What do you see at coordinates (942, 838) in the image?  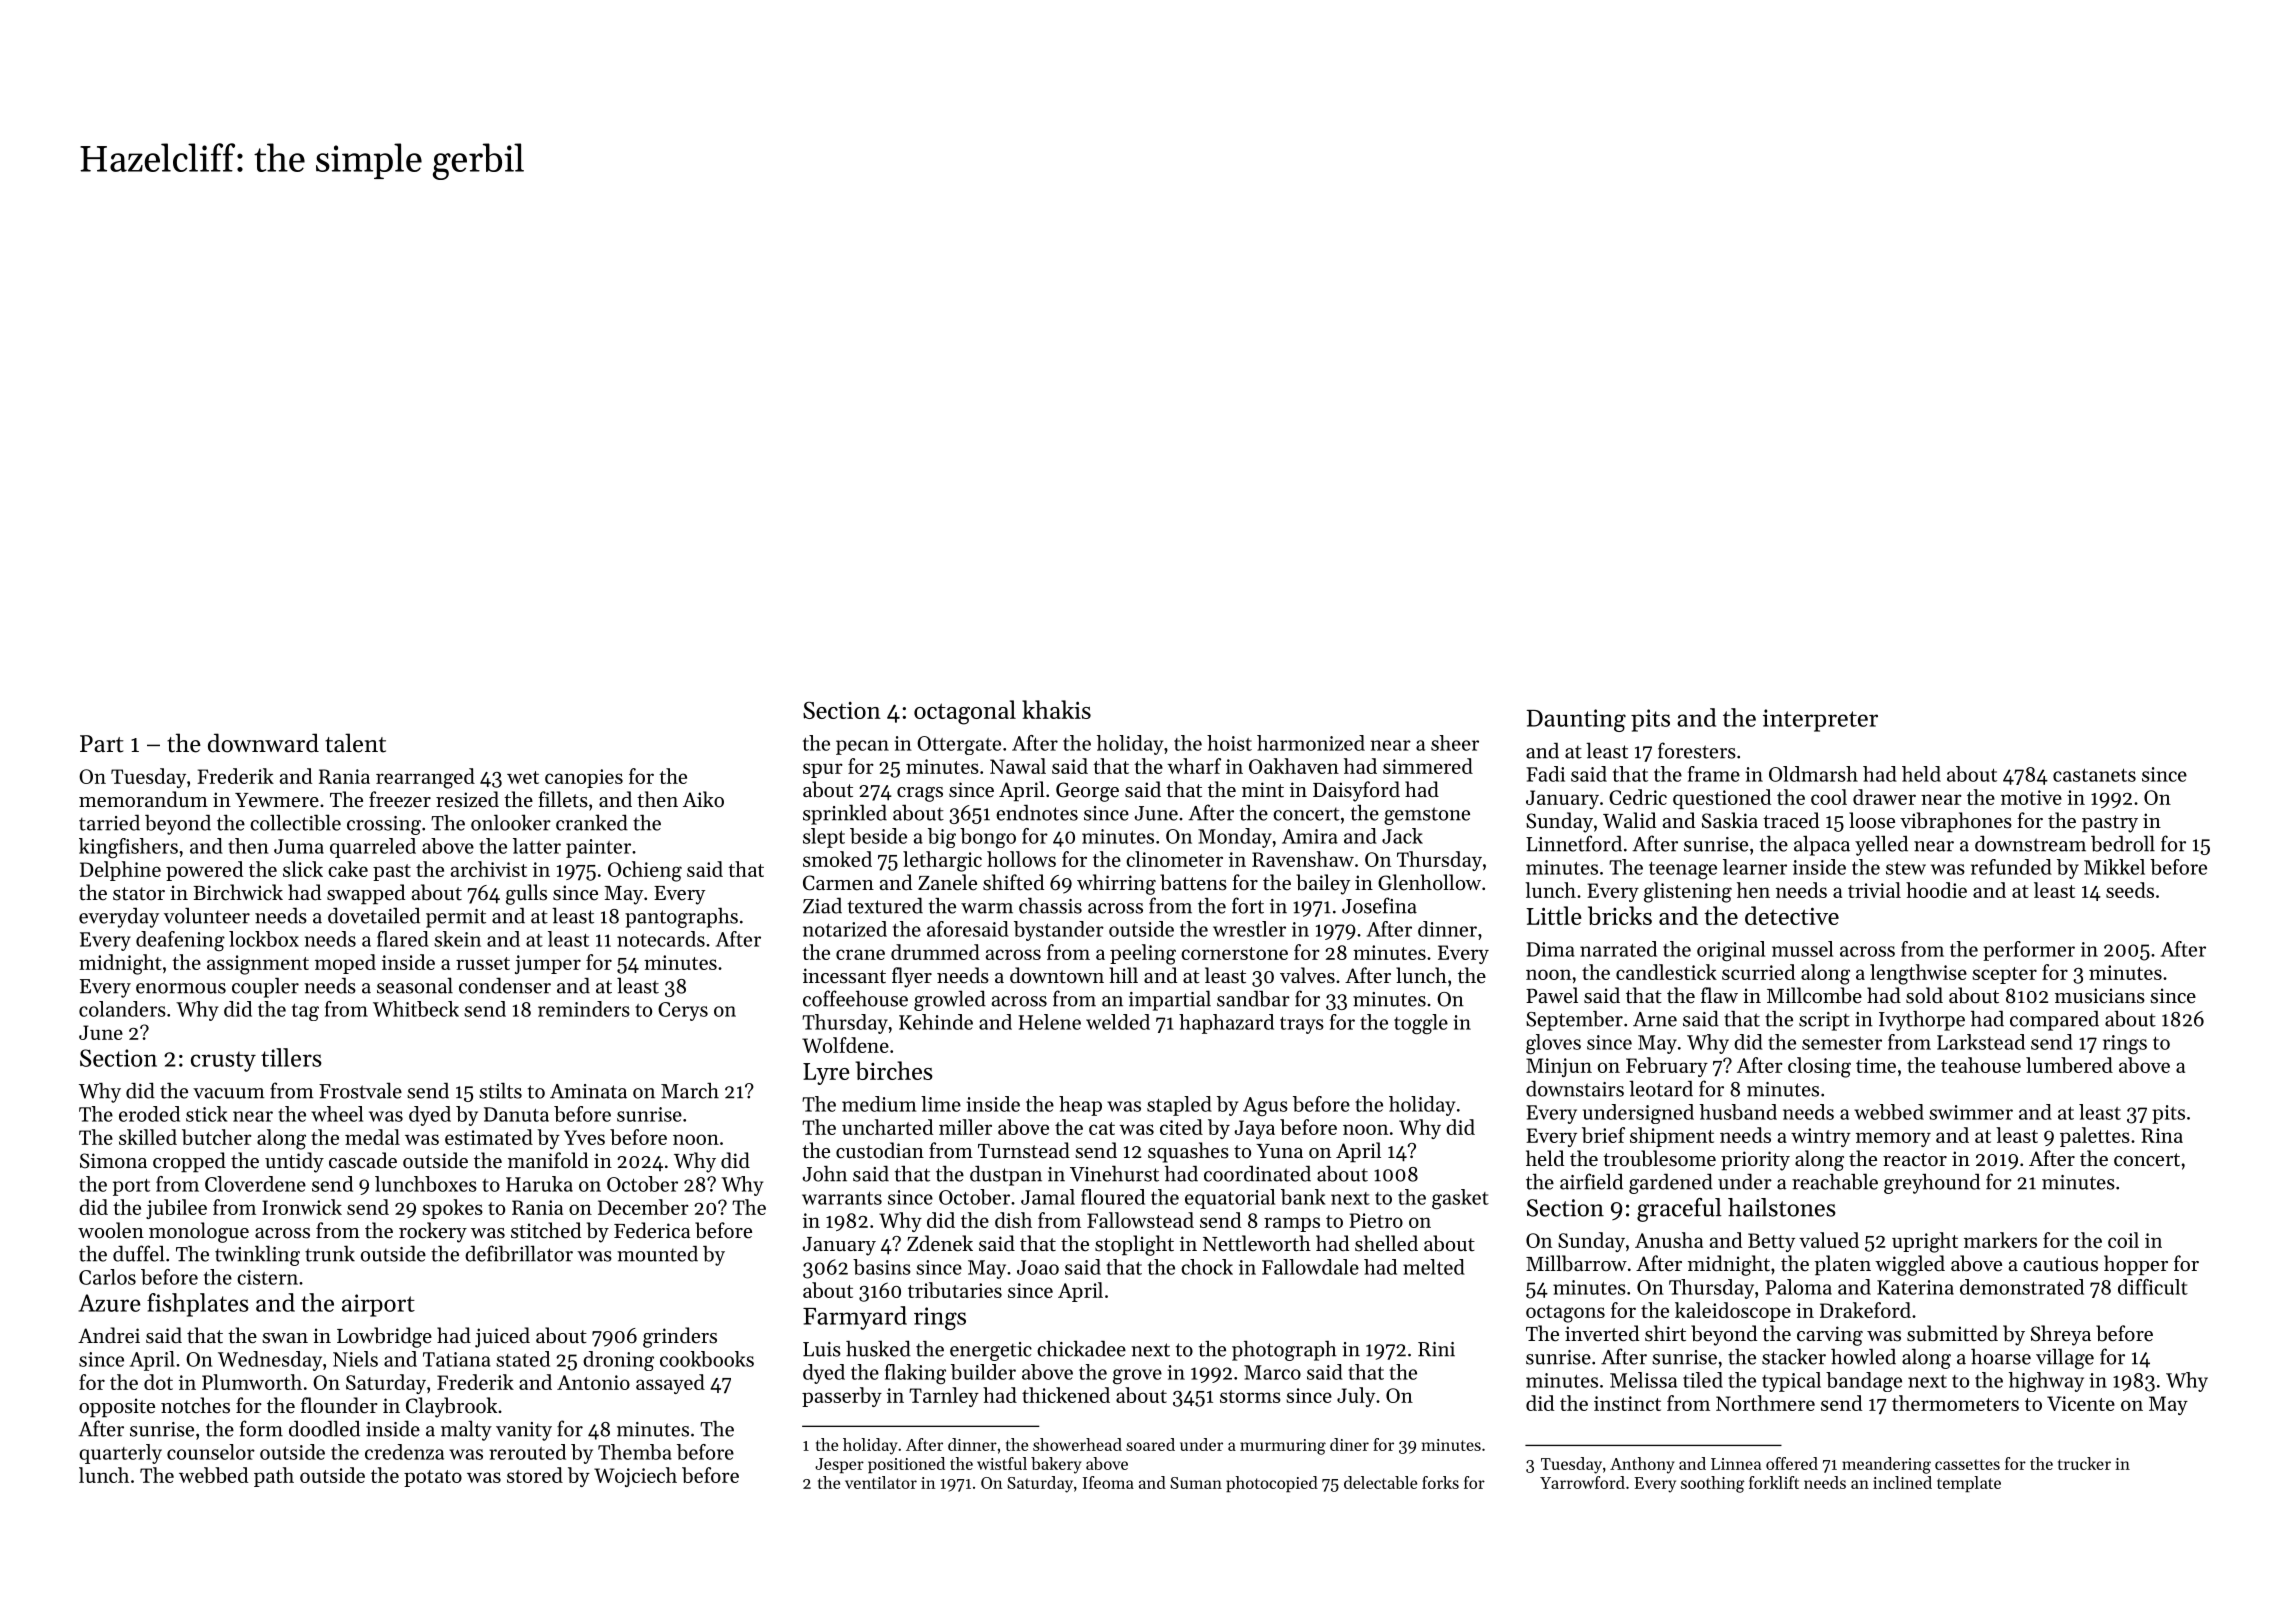 I see `big` at bounding box center [942, 838].
